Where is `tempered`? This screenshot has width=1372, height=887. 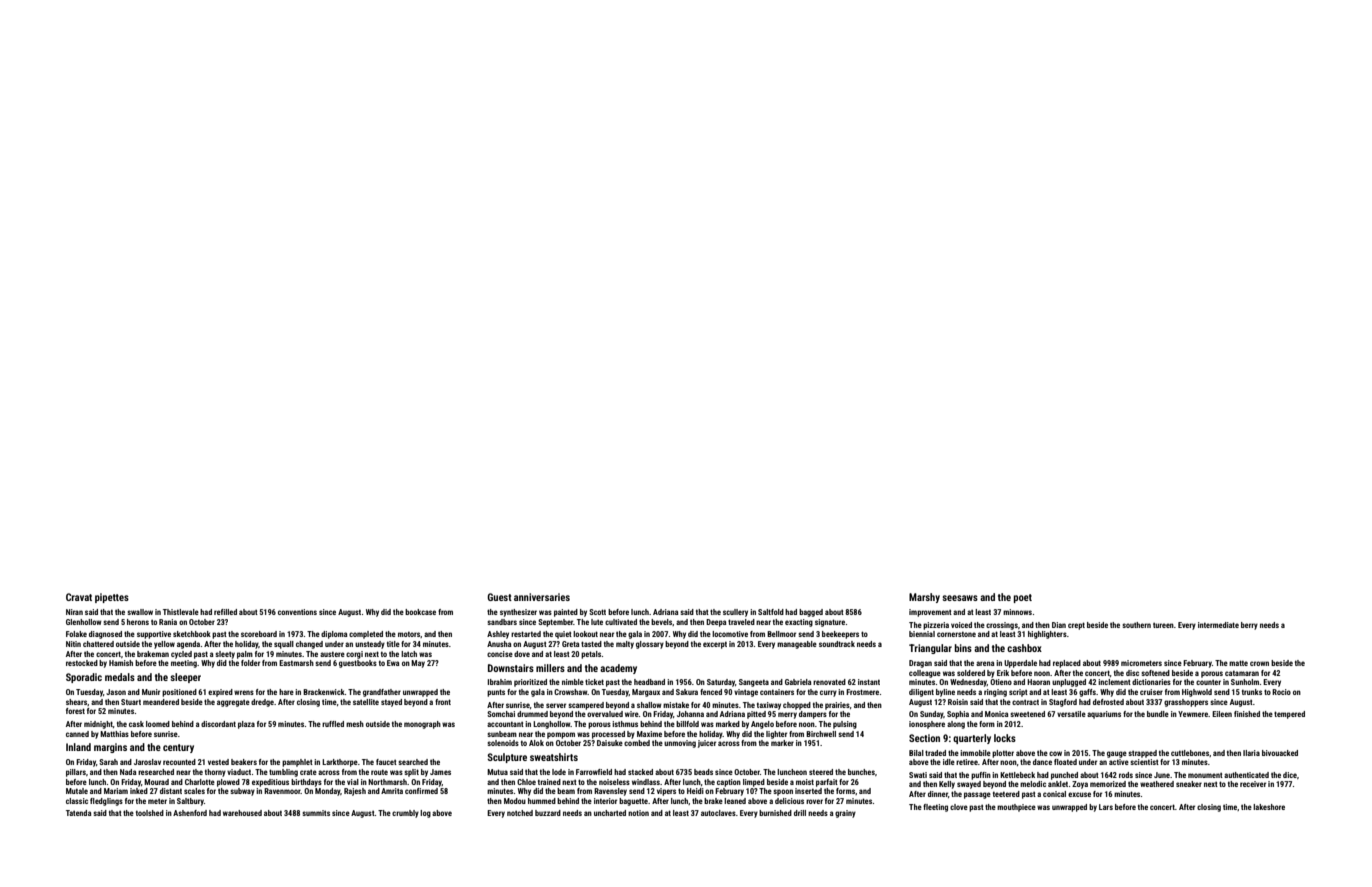
tempered is located at coordinates (1289, 715).
